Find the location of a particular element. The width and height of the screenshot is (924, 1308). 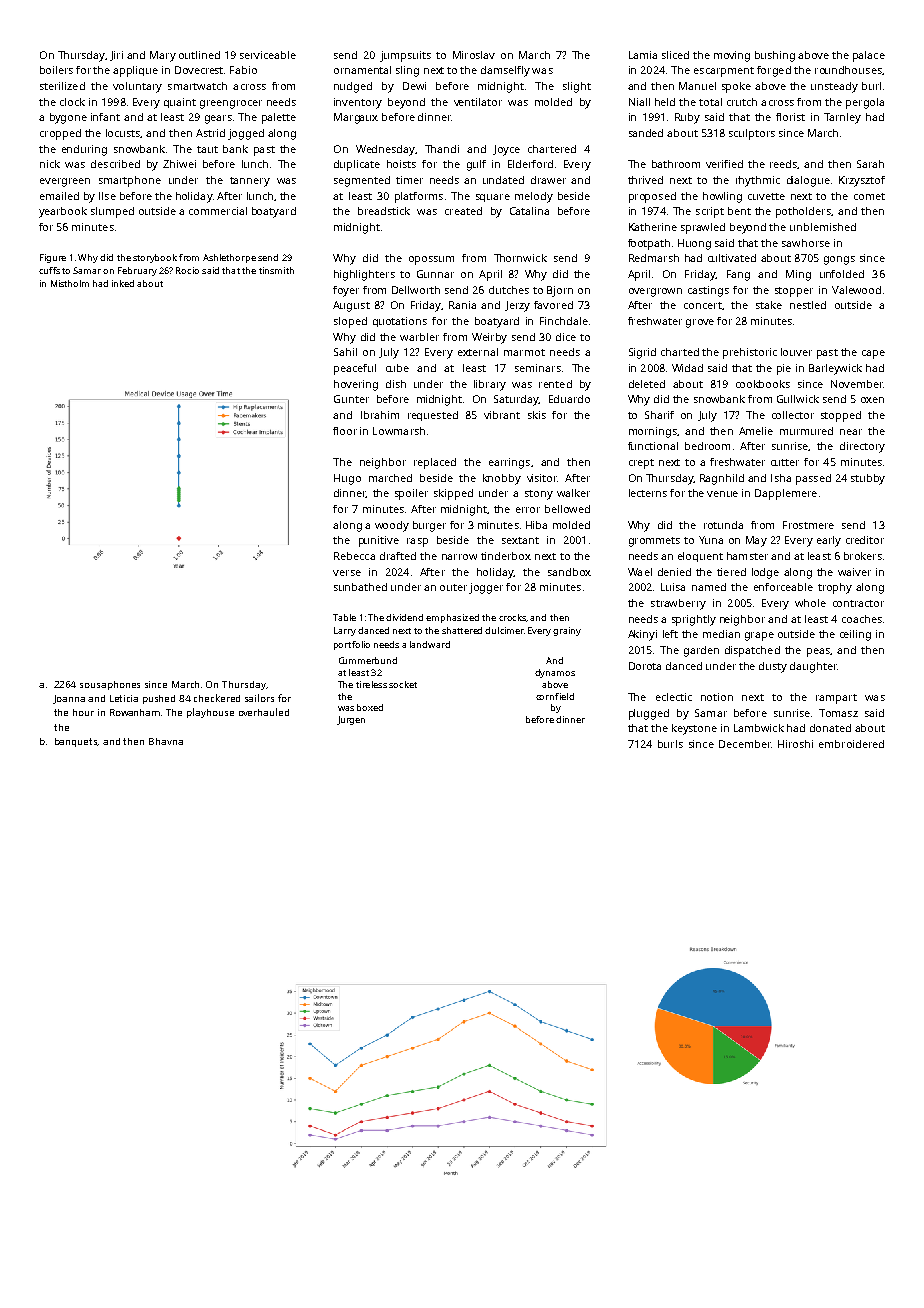

near is located at coordinates (851, 432).
